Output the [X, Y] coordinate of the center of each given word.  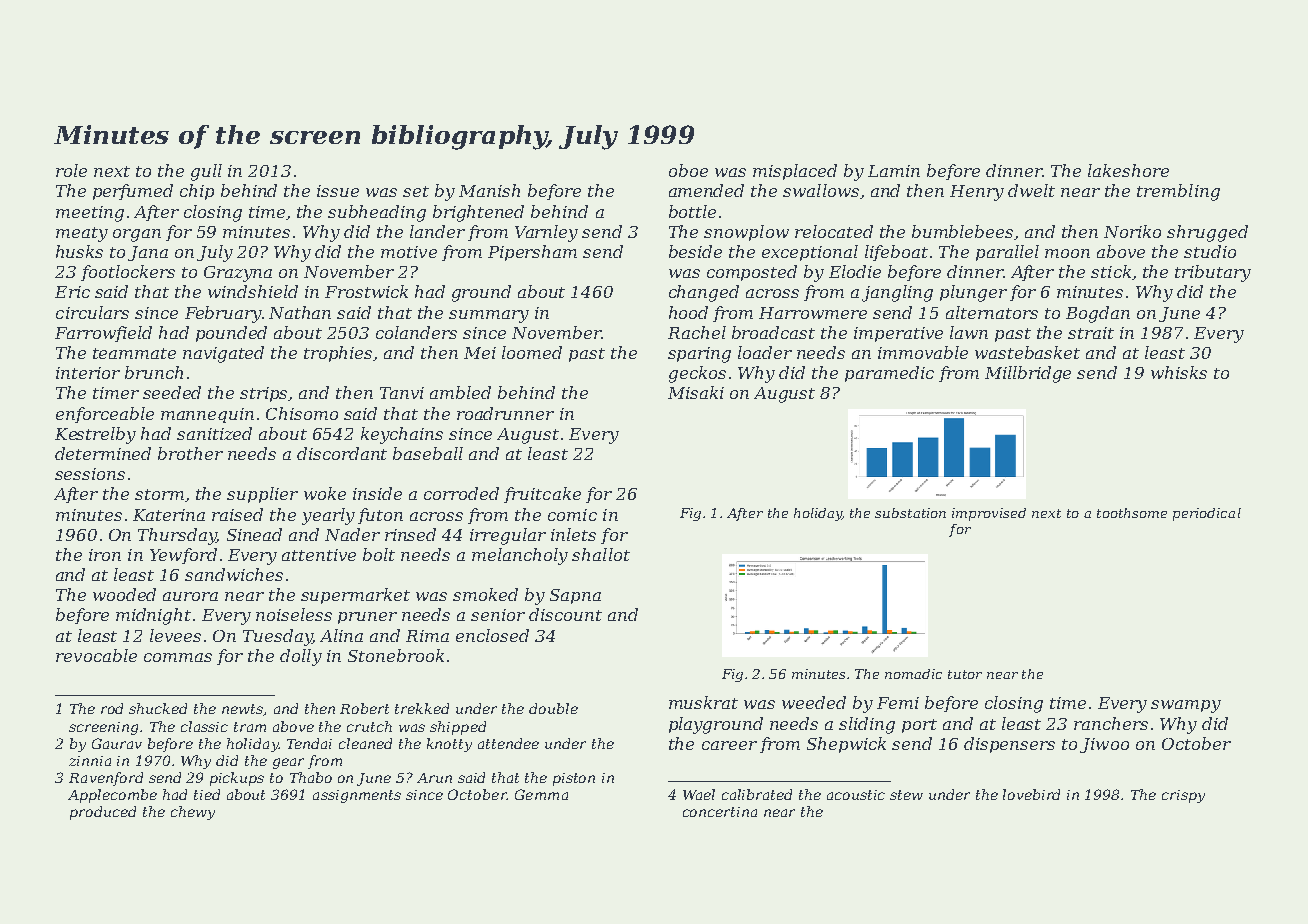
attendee [508, 743]
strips [264, 394]
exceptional [810, 253]
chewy [193, 813]
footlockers [128, 273]
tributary [1213, 273]
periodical [1207, 514]
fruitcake [542, 495]
